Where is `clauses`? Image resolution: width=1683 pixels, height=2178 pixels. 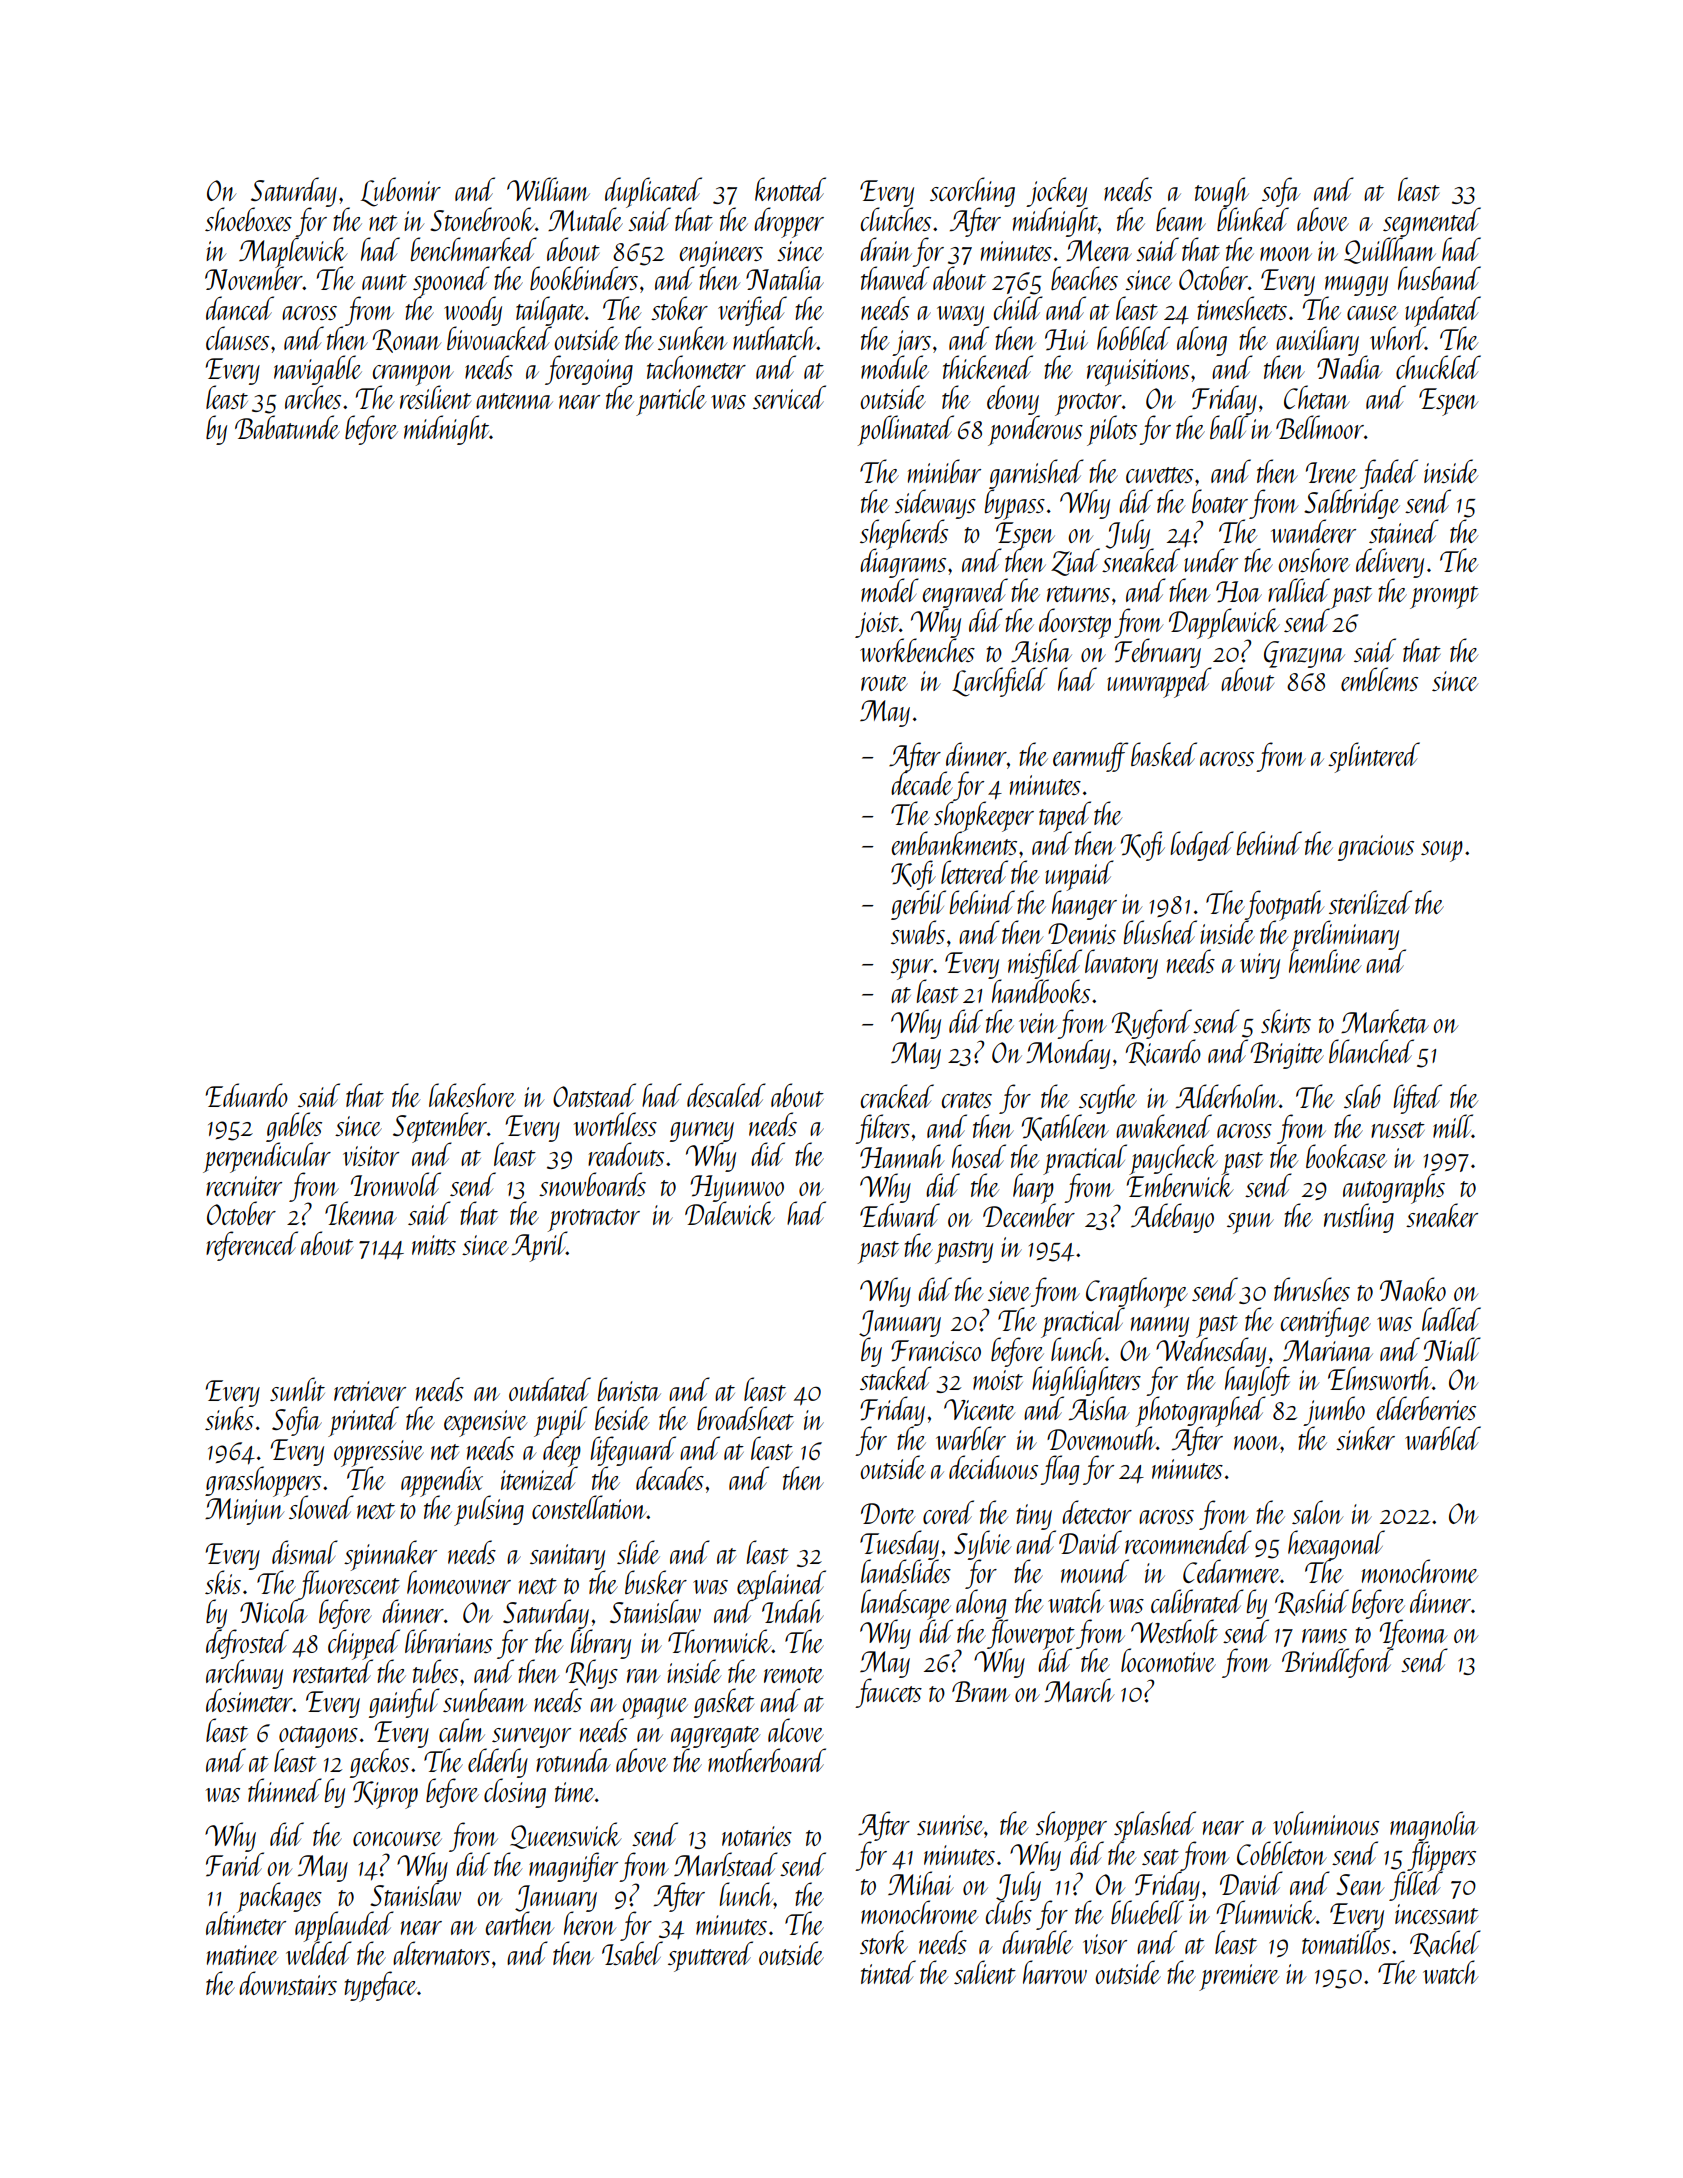
clauses is located at coordinates (237, 338).
